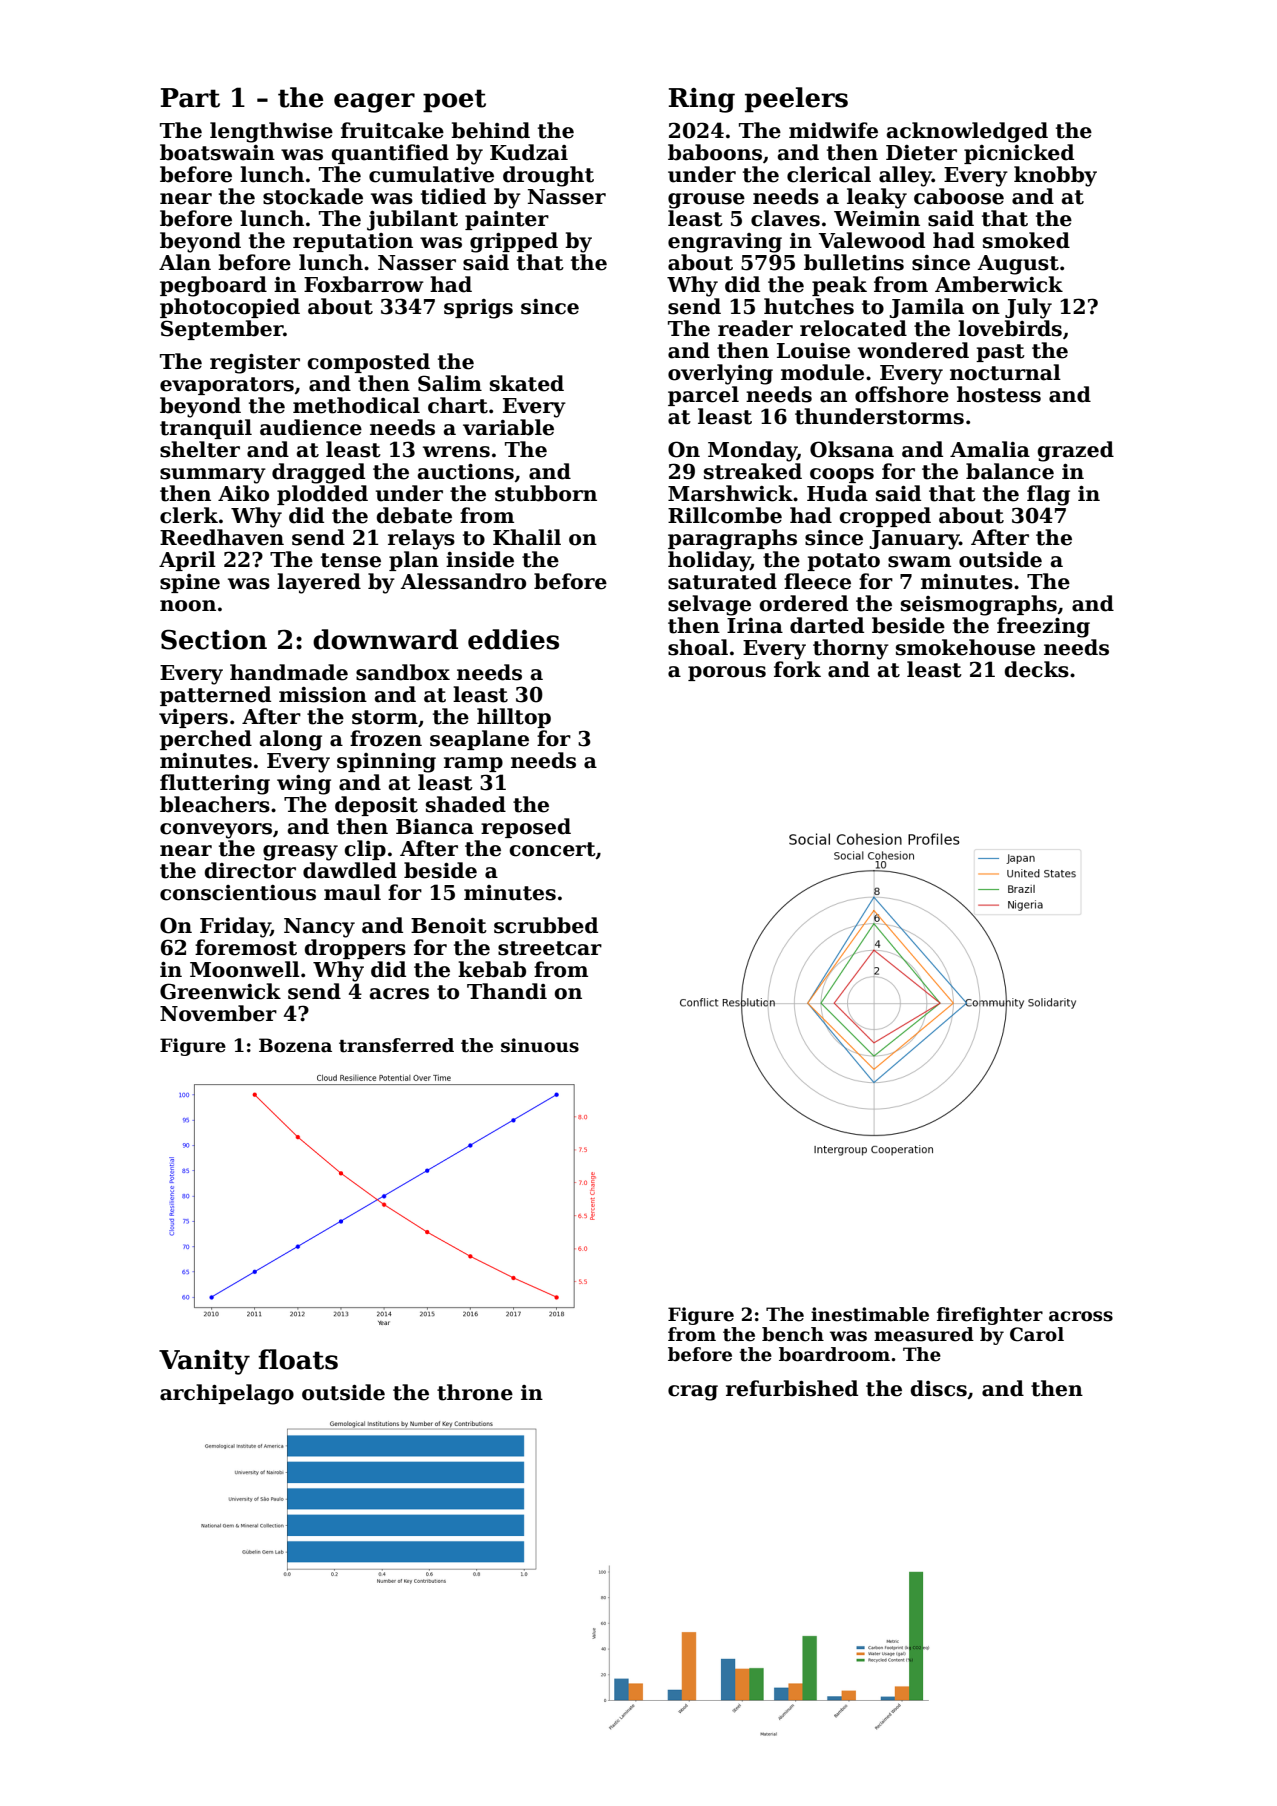 This page has width=1277, height=1806. What do you see at coordinates (1036, 669) in the page?
I see `decks` at bounding box center [1036, 669].
